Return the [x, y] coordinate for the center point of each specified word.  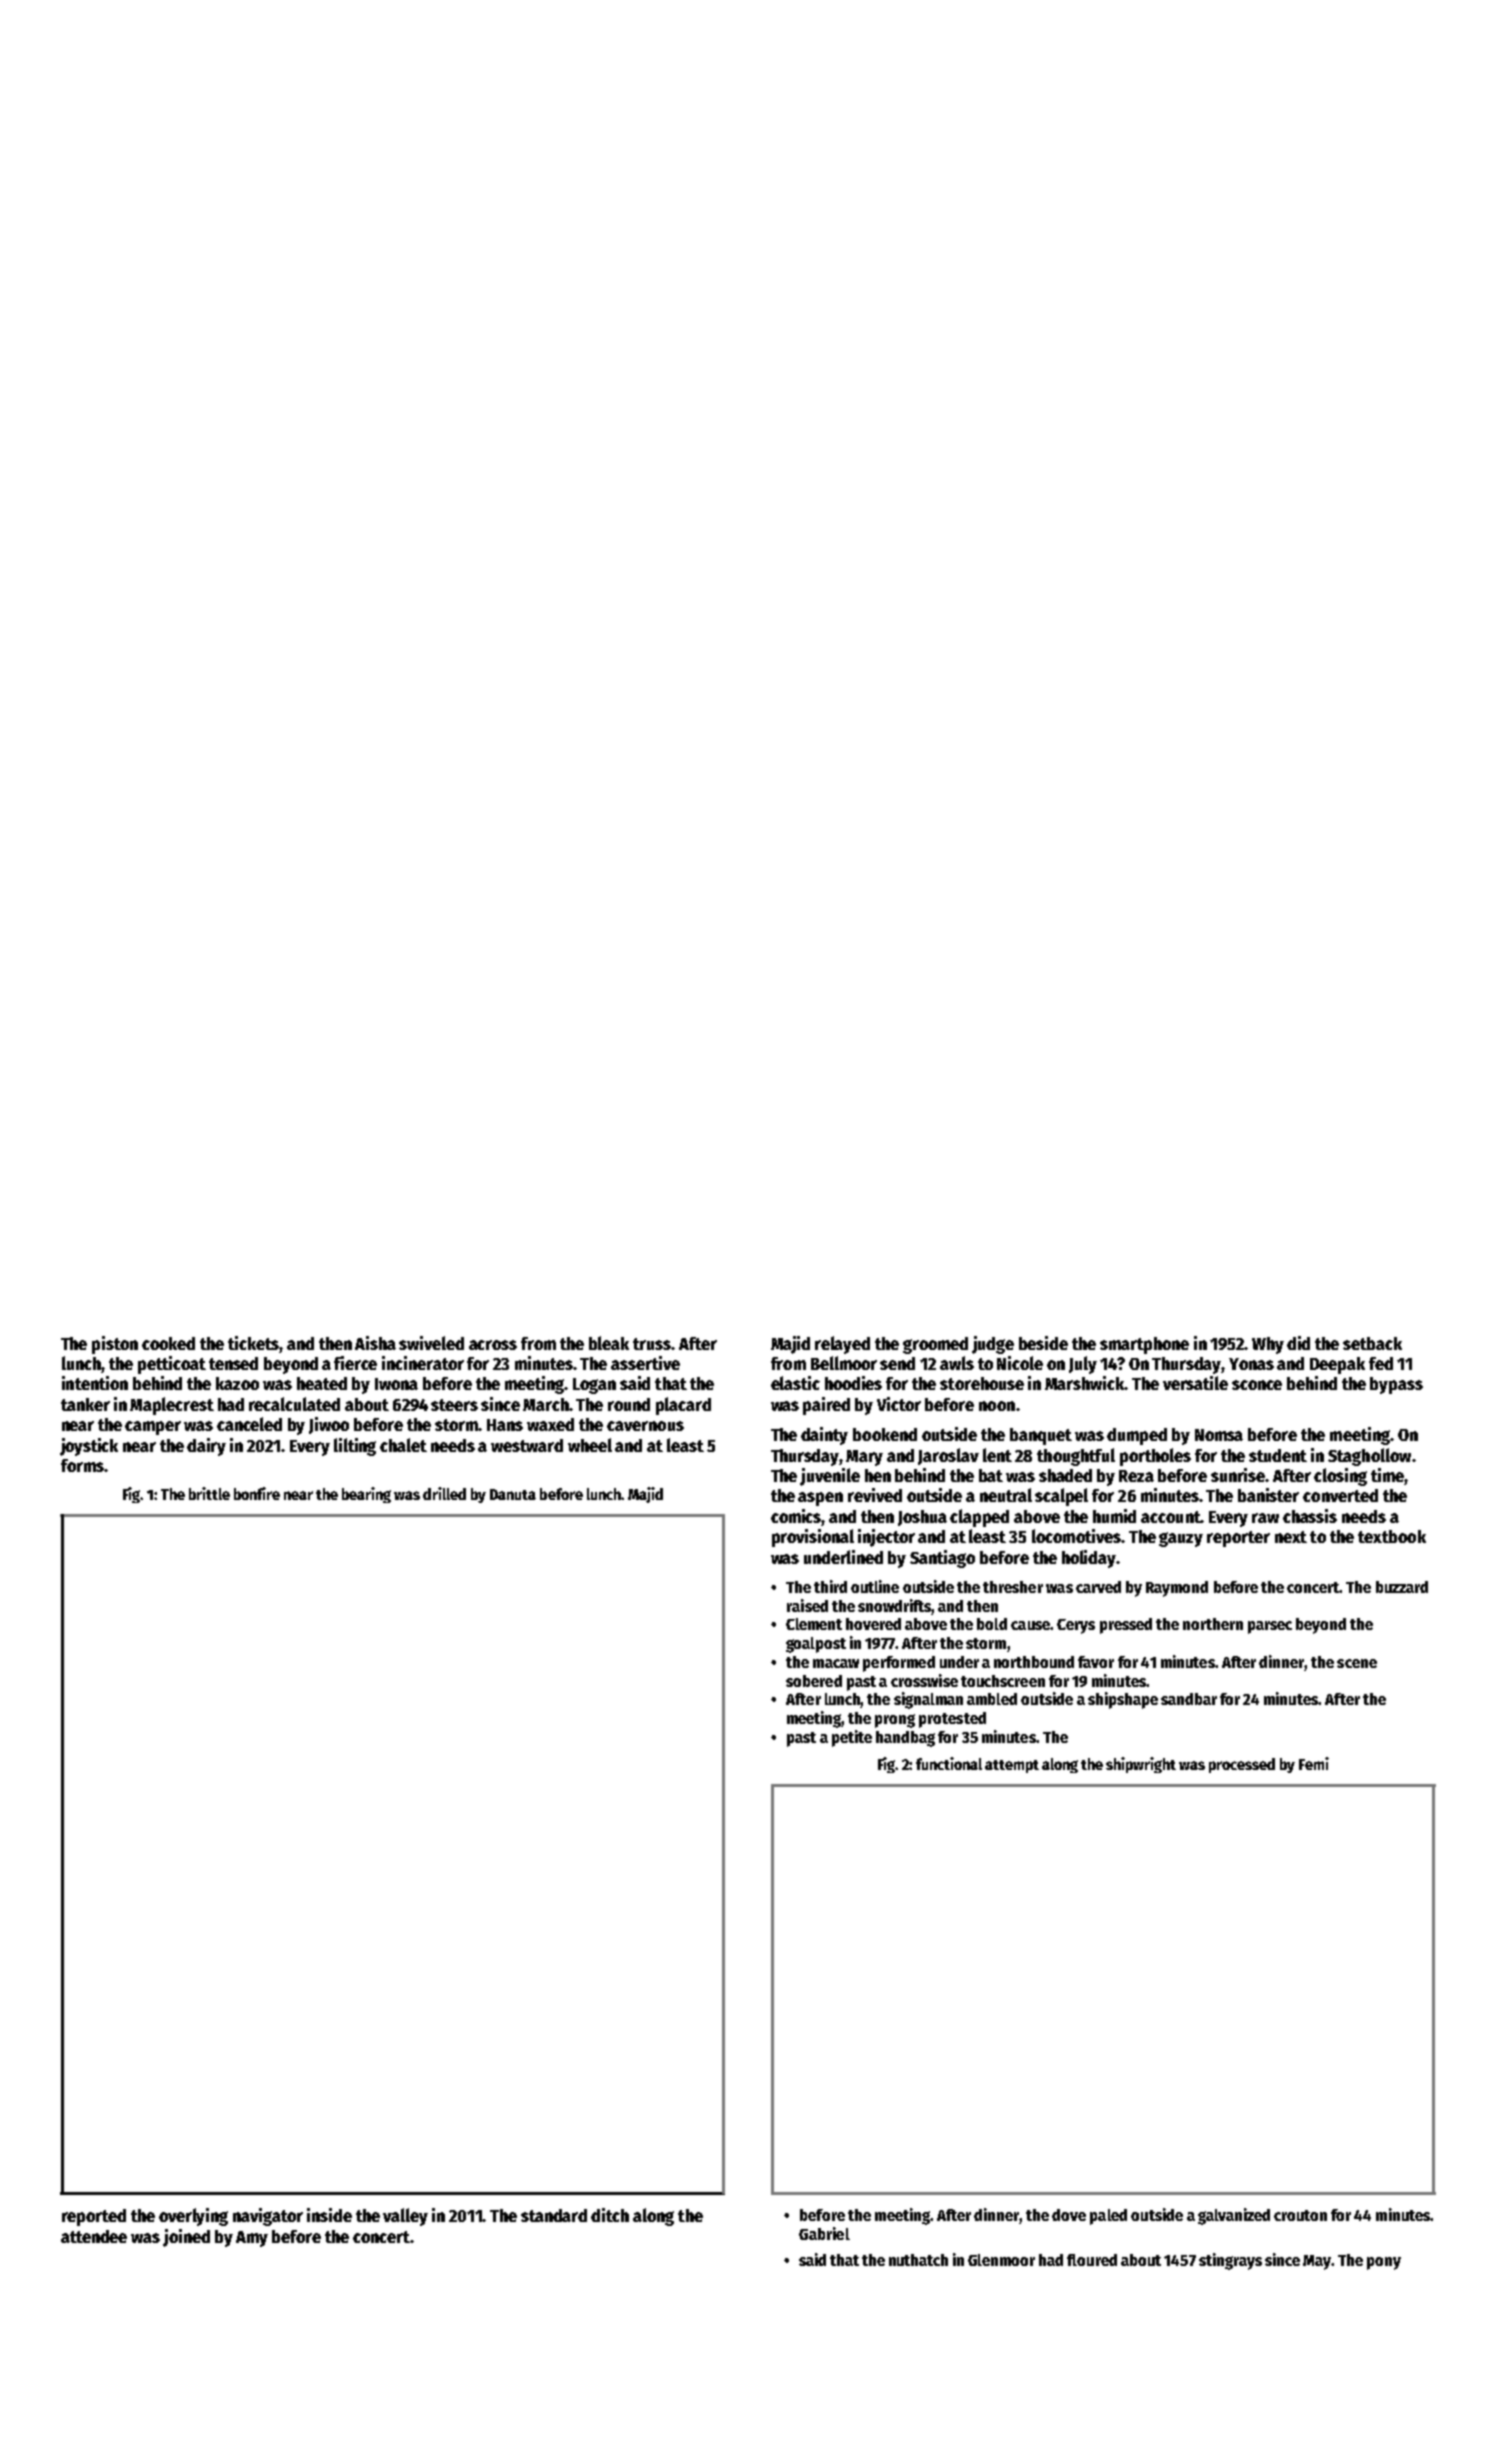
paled [1108, 2217]
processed [1242, 1765]
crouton [1300, 2215]
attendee [94, 2236]
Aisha [375, 1343]
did [1298, 1343]
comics [796, 1517]
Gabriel [824, 2233]
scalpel [1061, 1497]
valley [405, 2217]
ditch [610, 2215]
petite [852, 1738]
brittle [209, 1493]
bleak [609, 1343]
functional [949, 1763]
